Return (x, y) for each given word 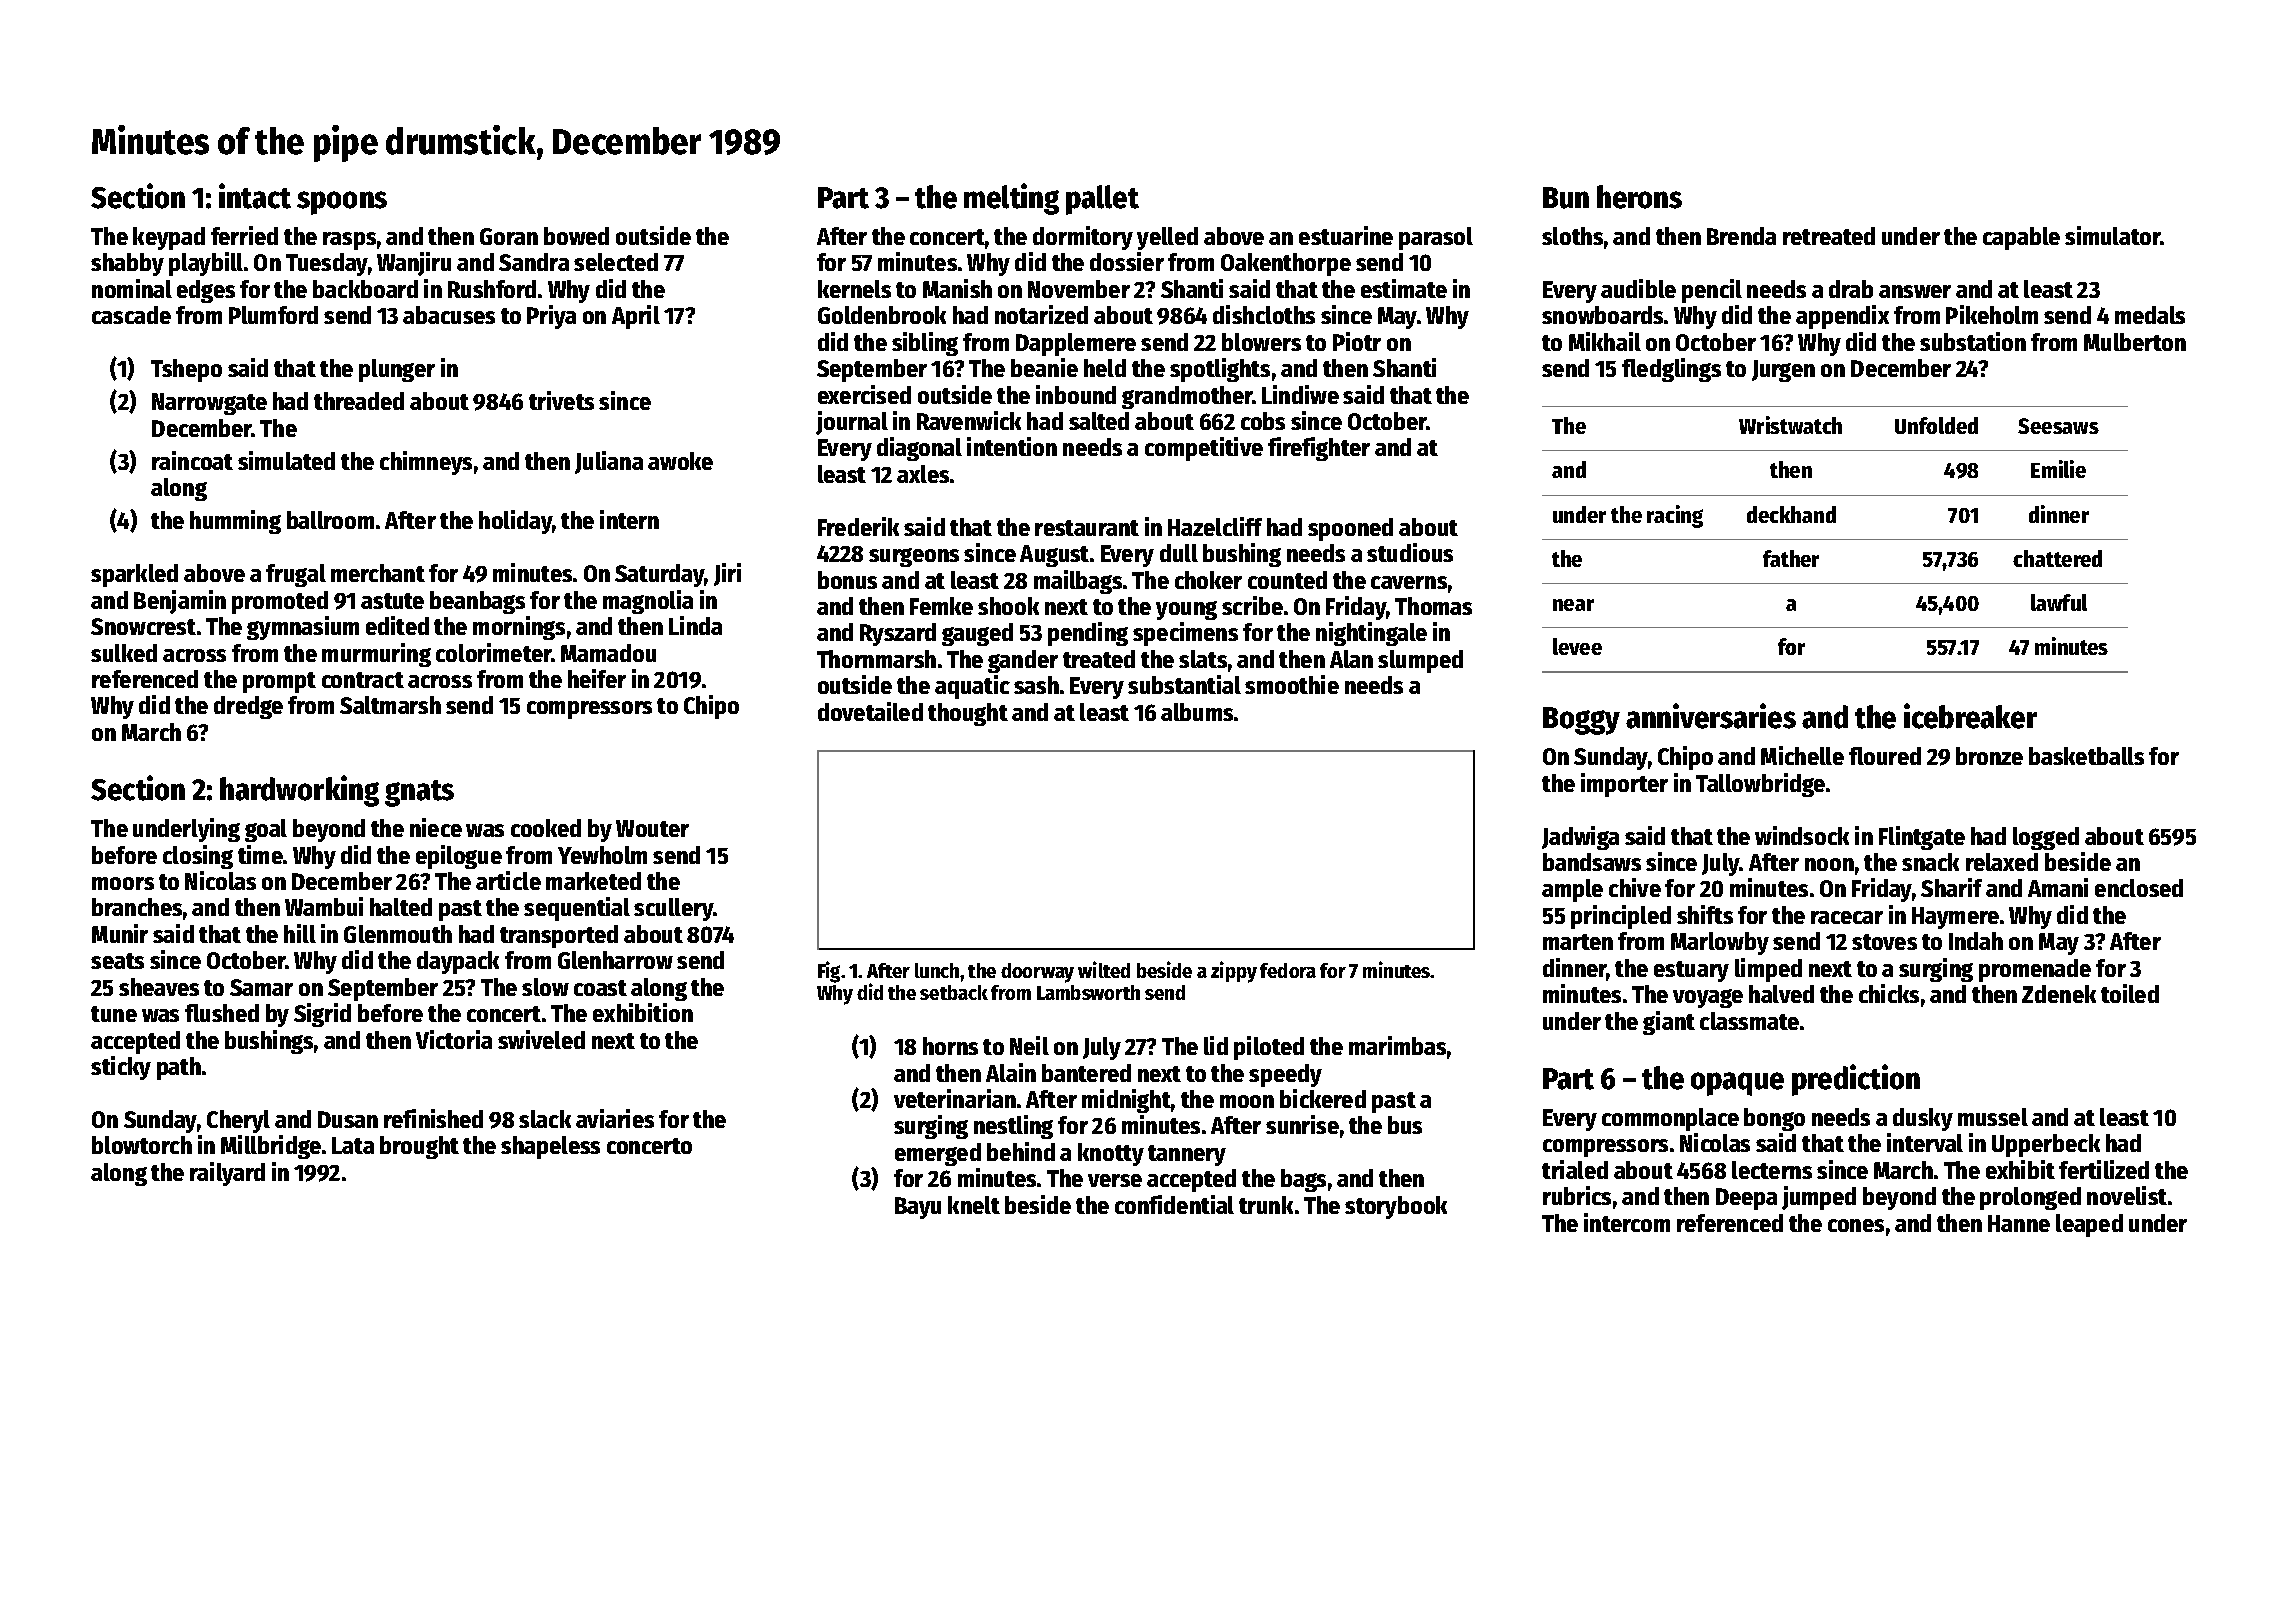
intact (255, 196)
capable (2021, 238)
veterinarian (955, 1098)
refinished (433, 1118)
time (260, 854)
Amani (2058, 887)
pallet (1102, 200)
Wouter (652, 828)
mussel (1993, 1117)
